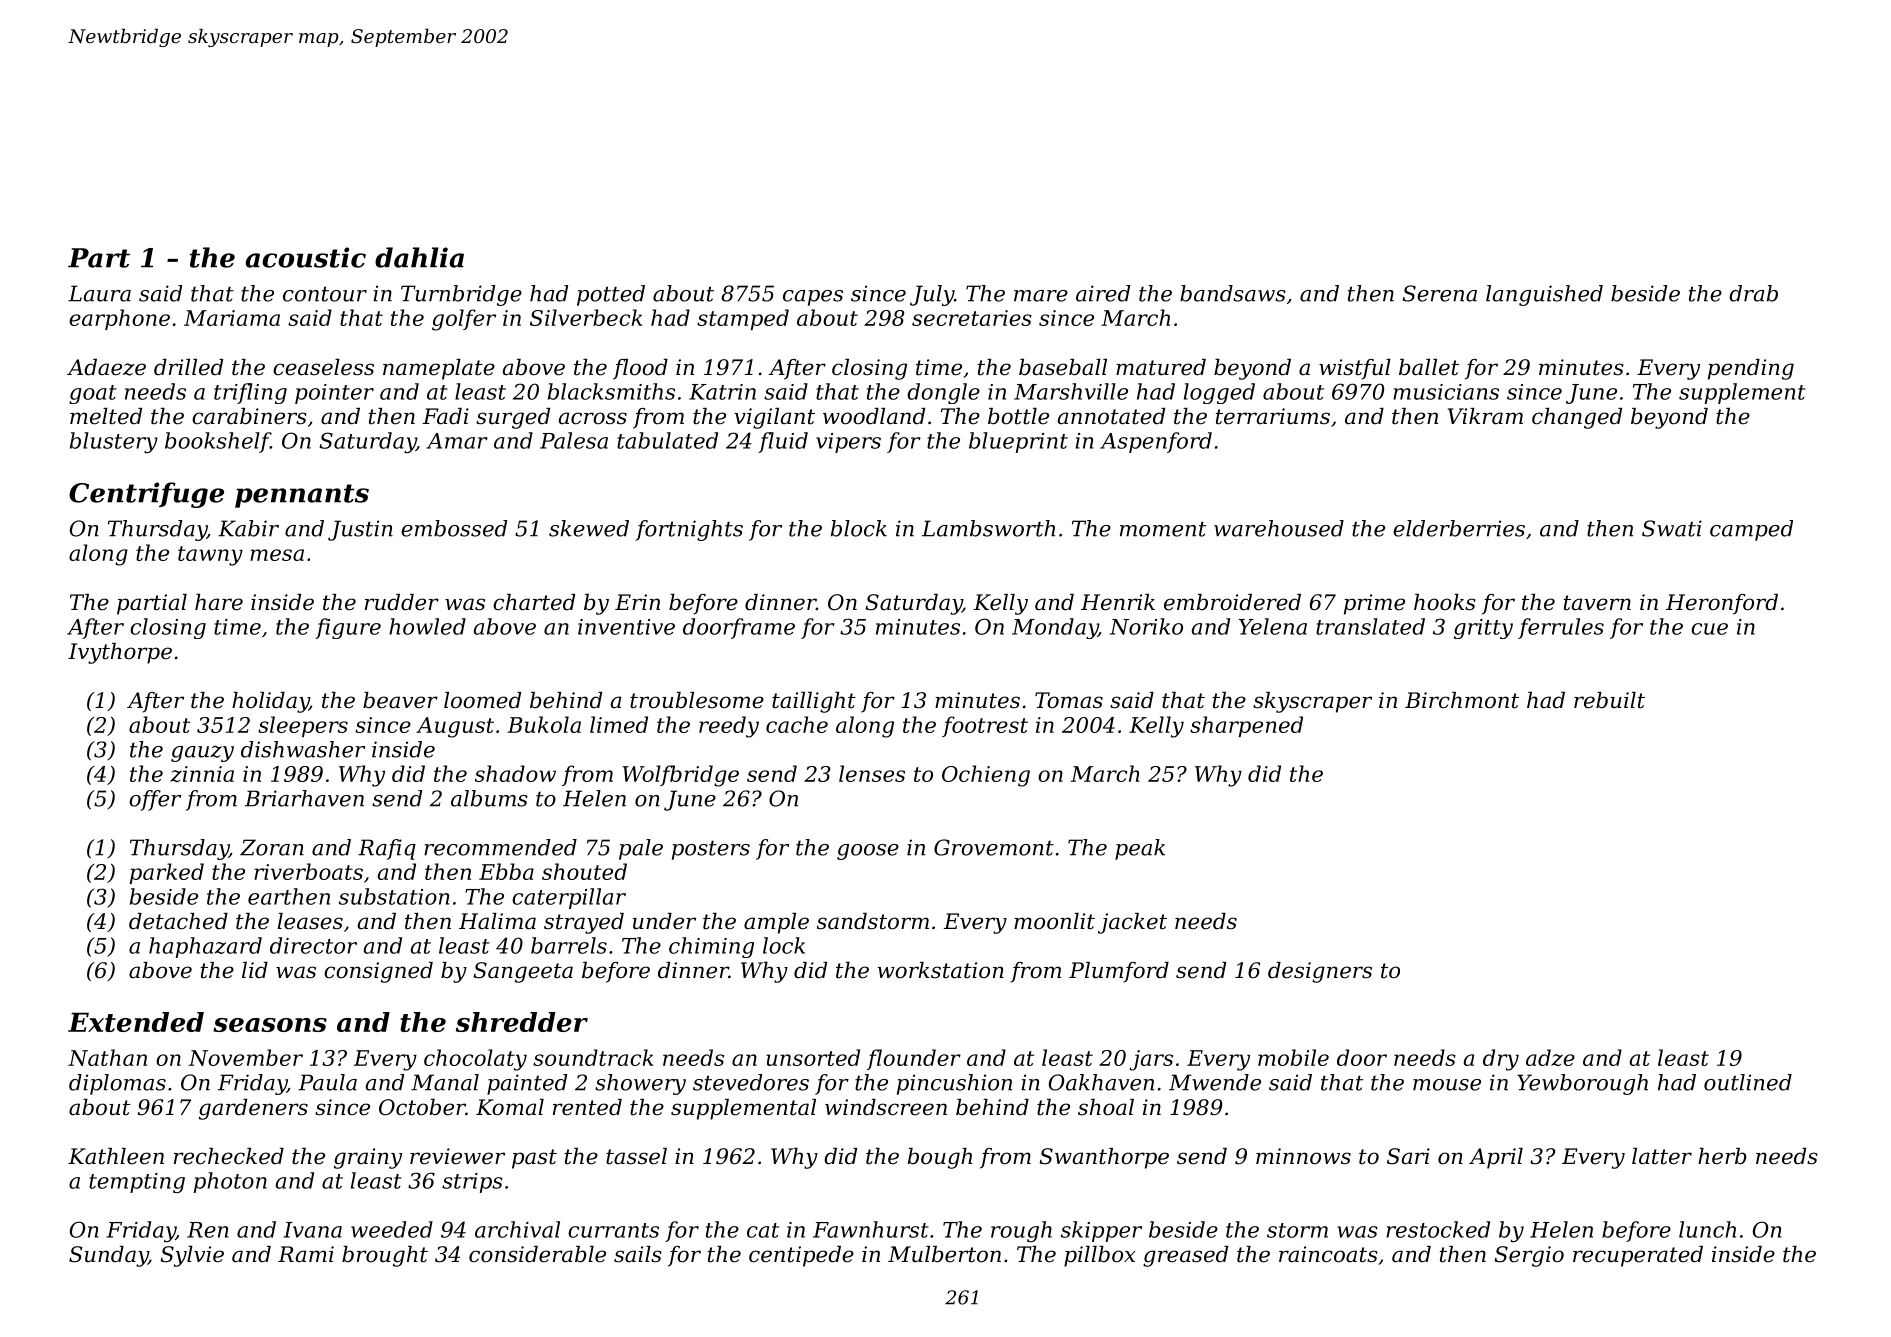 The width and height of the screenshot is (1891, 1337). Describe the element at coordinates (1055, 628) in the screenshot. I see `Monday` at that location.
